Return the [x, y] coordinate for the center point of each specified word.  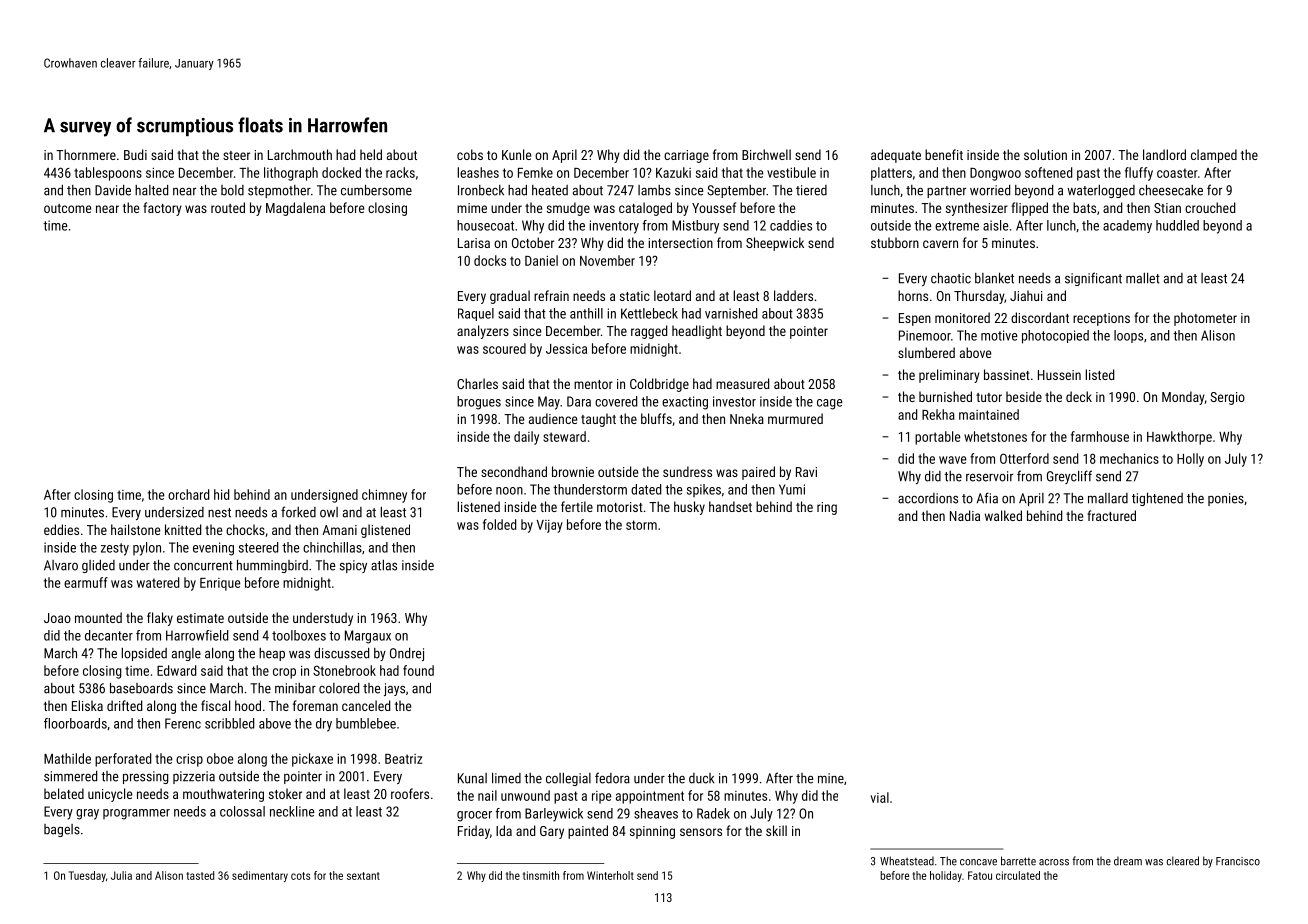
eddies [61, 529]
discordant [1040, 317]
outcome [67, 208]
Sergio [1227, 398]
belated [64, 793]
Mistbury [695, 227]
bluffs [656, 418]
